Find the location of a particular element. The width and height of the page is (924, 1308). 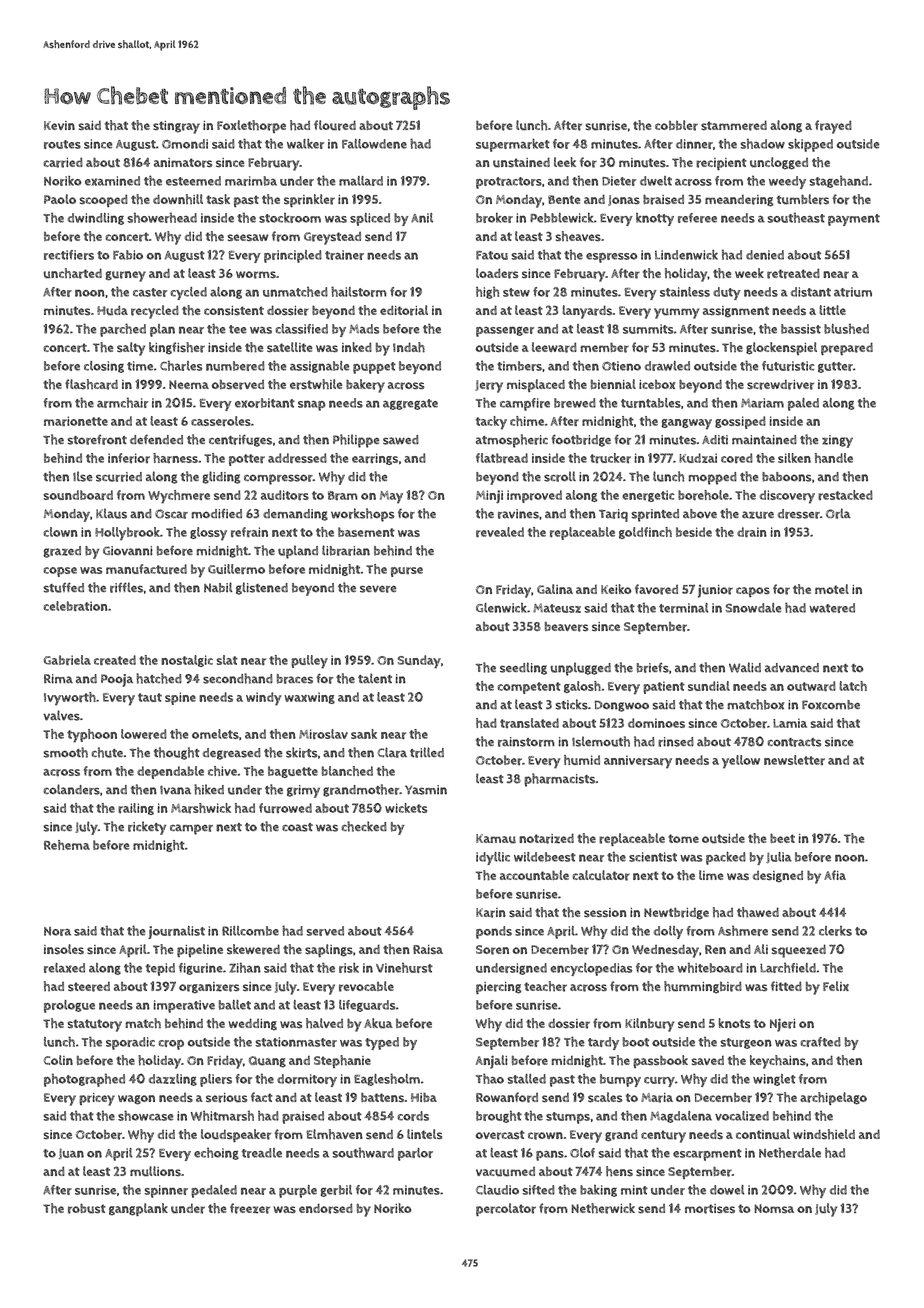

stingray is located at coordinates (176, 127).
